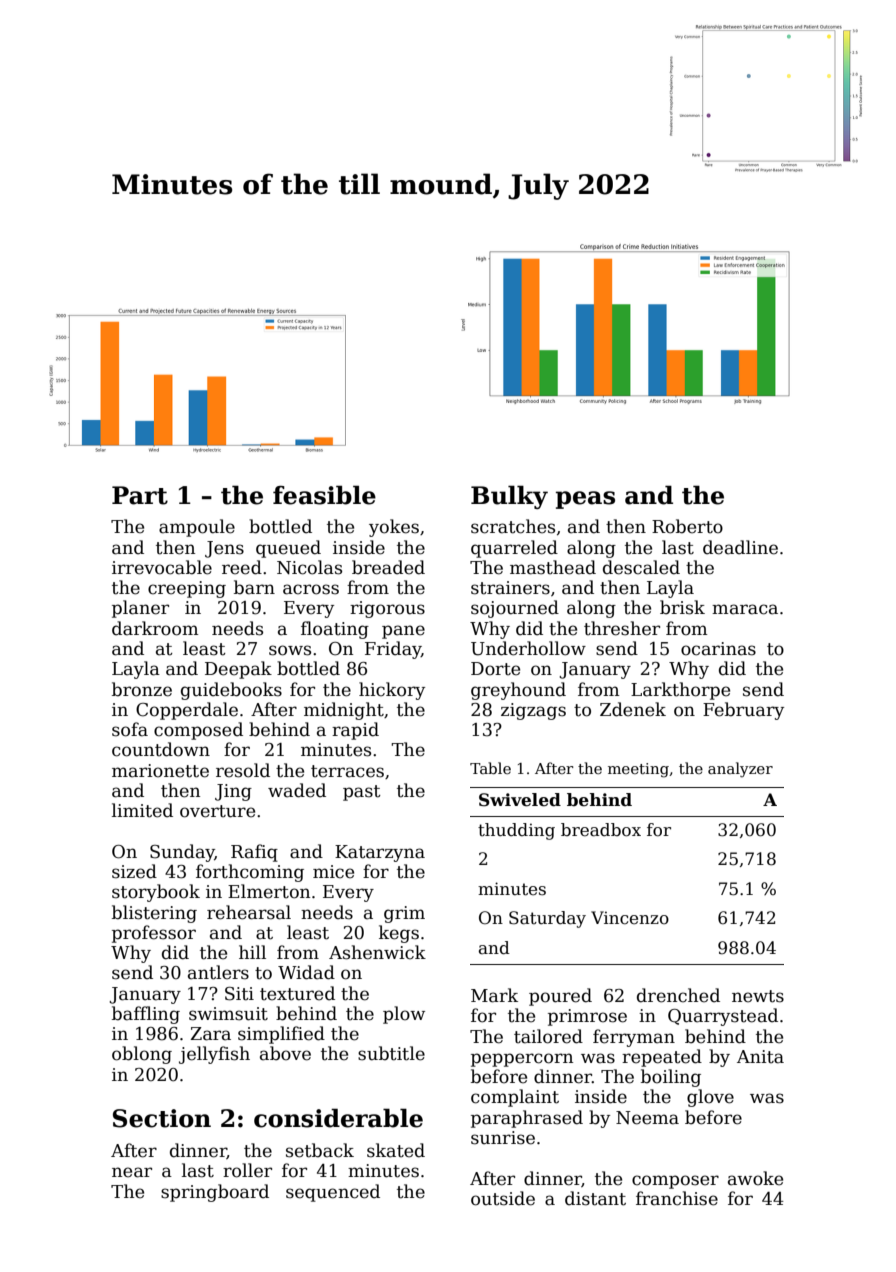 This screenshot has height=1272, width=896. Describe the element at coordinates (377, 952) in the screenshot. I see `Ashenwick` at that location.
